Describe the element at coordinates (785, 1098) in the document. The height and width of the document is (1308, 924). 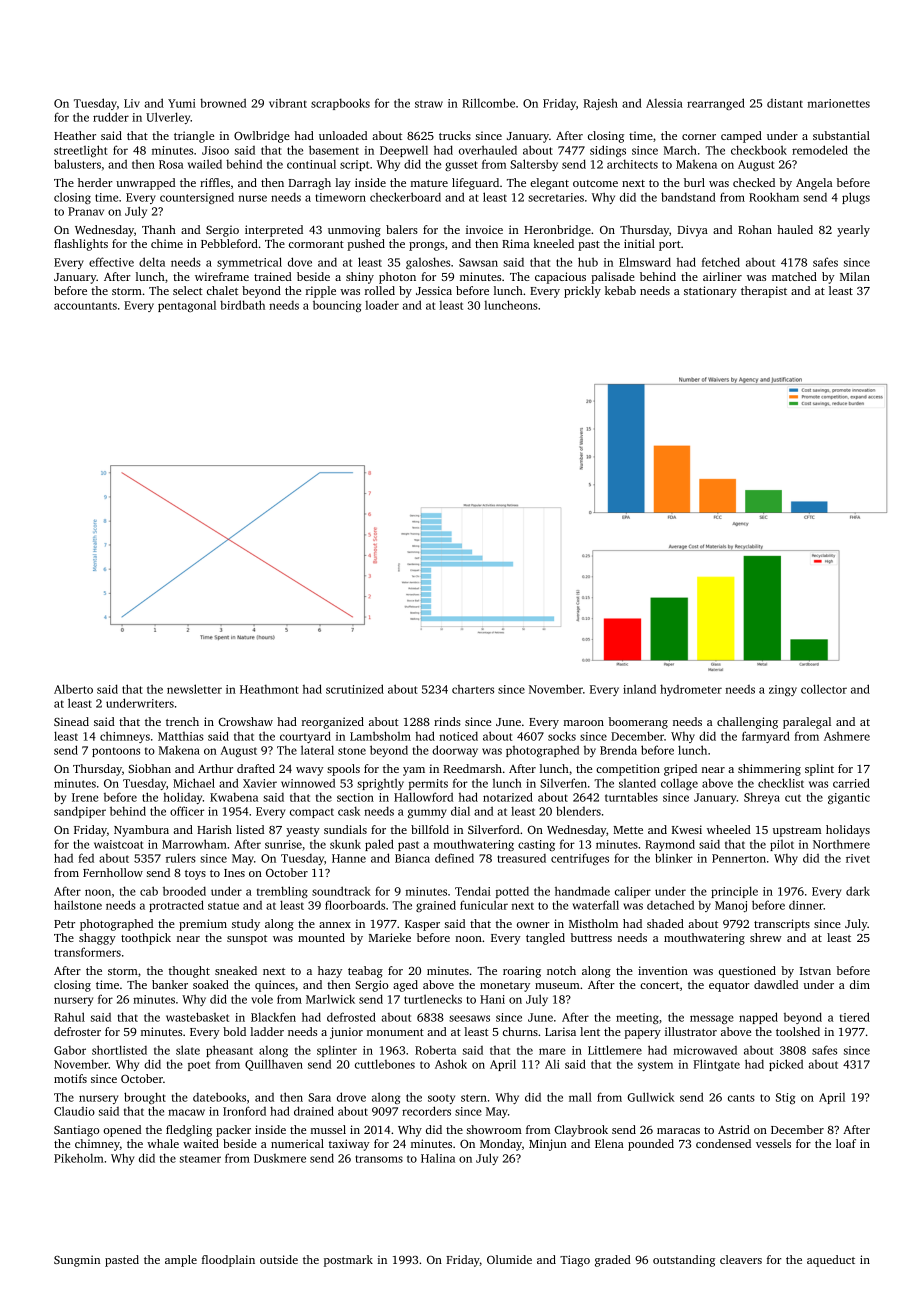
I see `Stig` at that location.
